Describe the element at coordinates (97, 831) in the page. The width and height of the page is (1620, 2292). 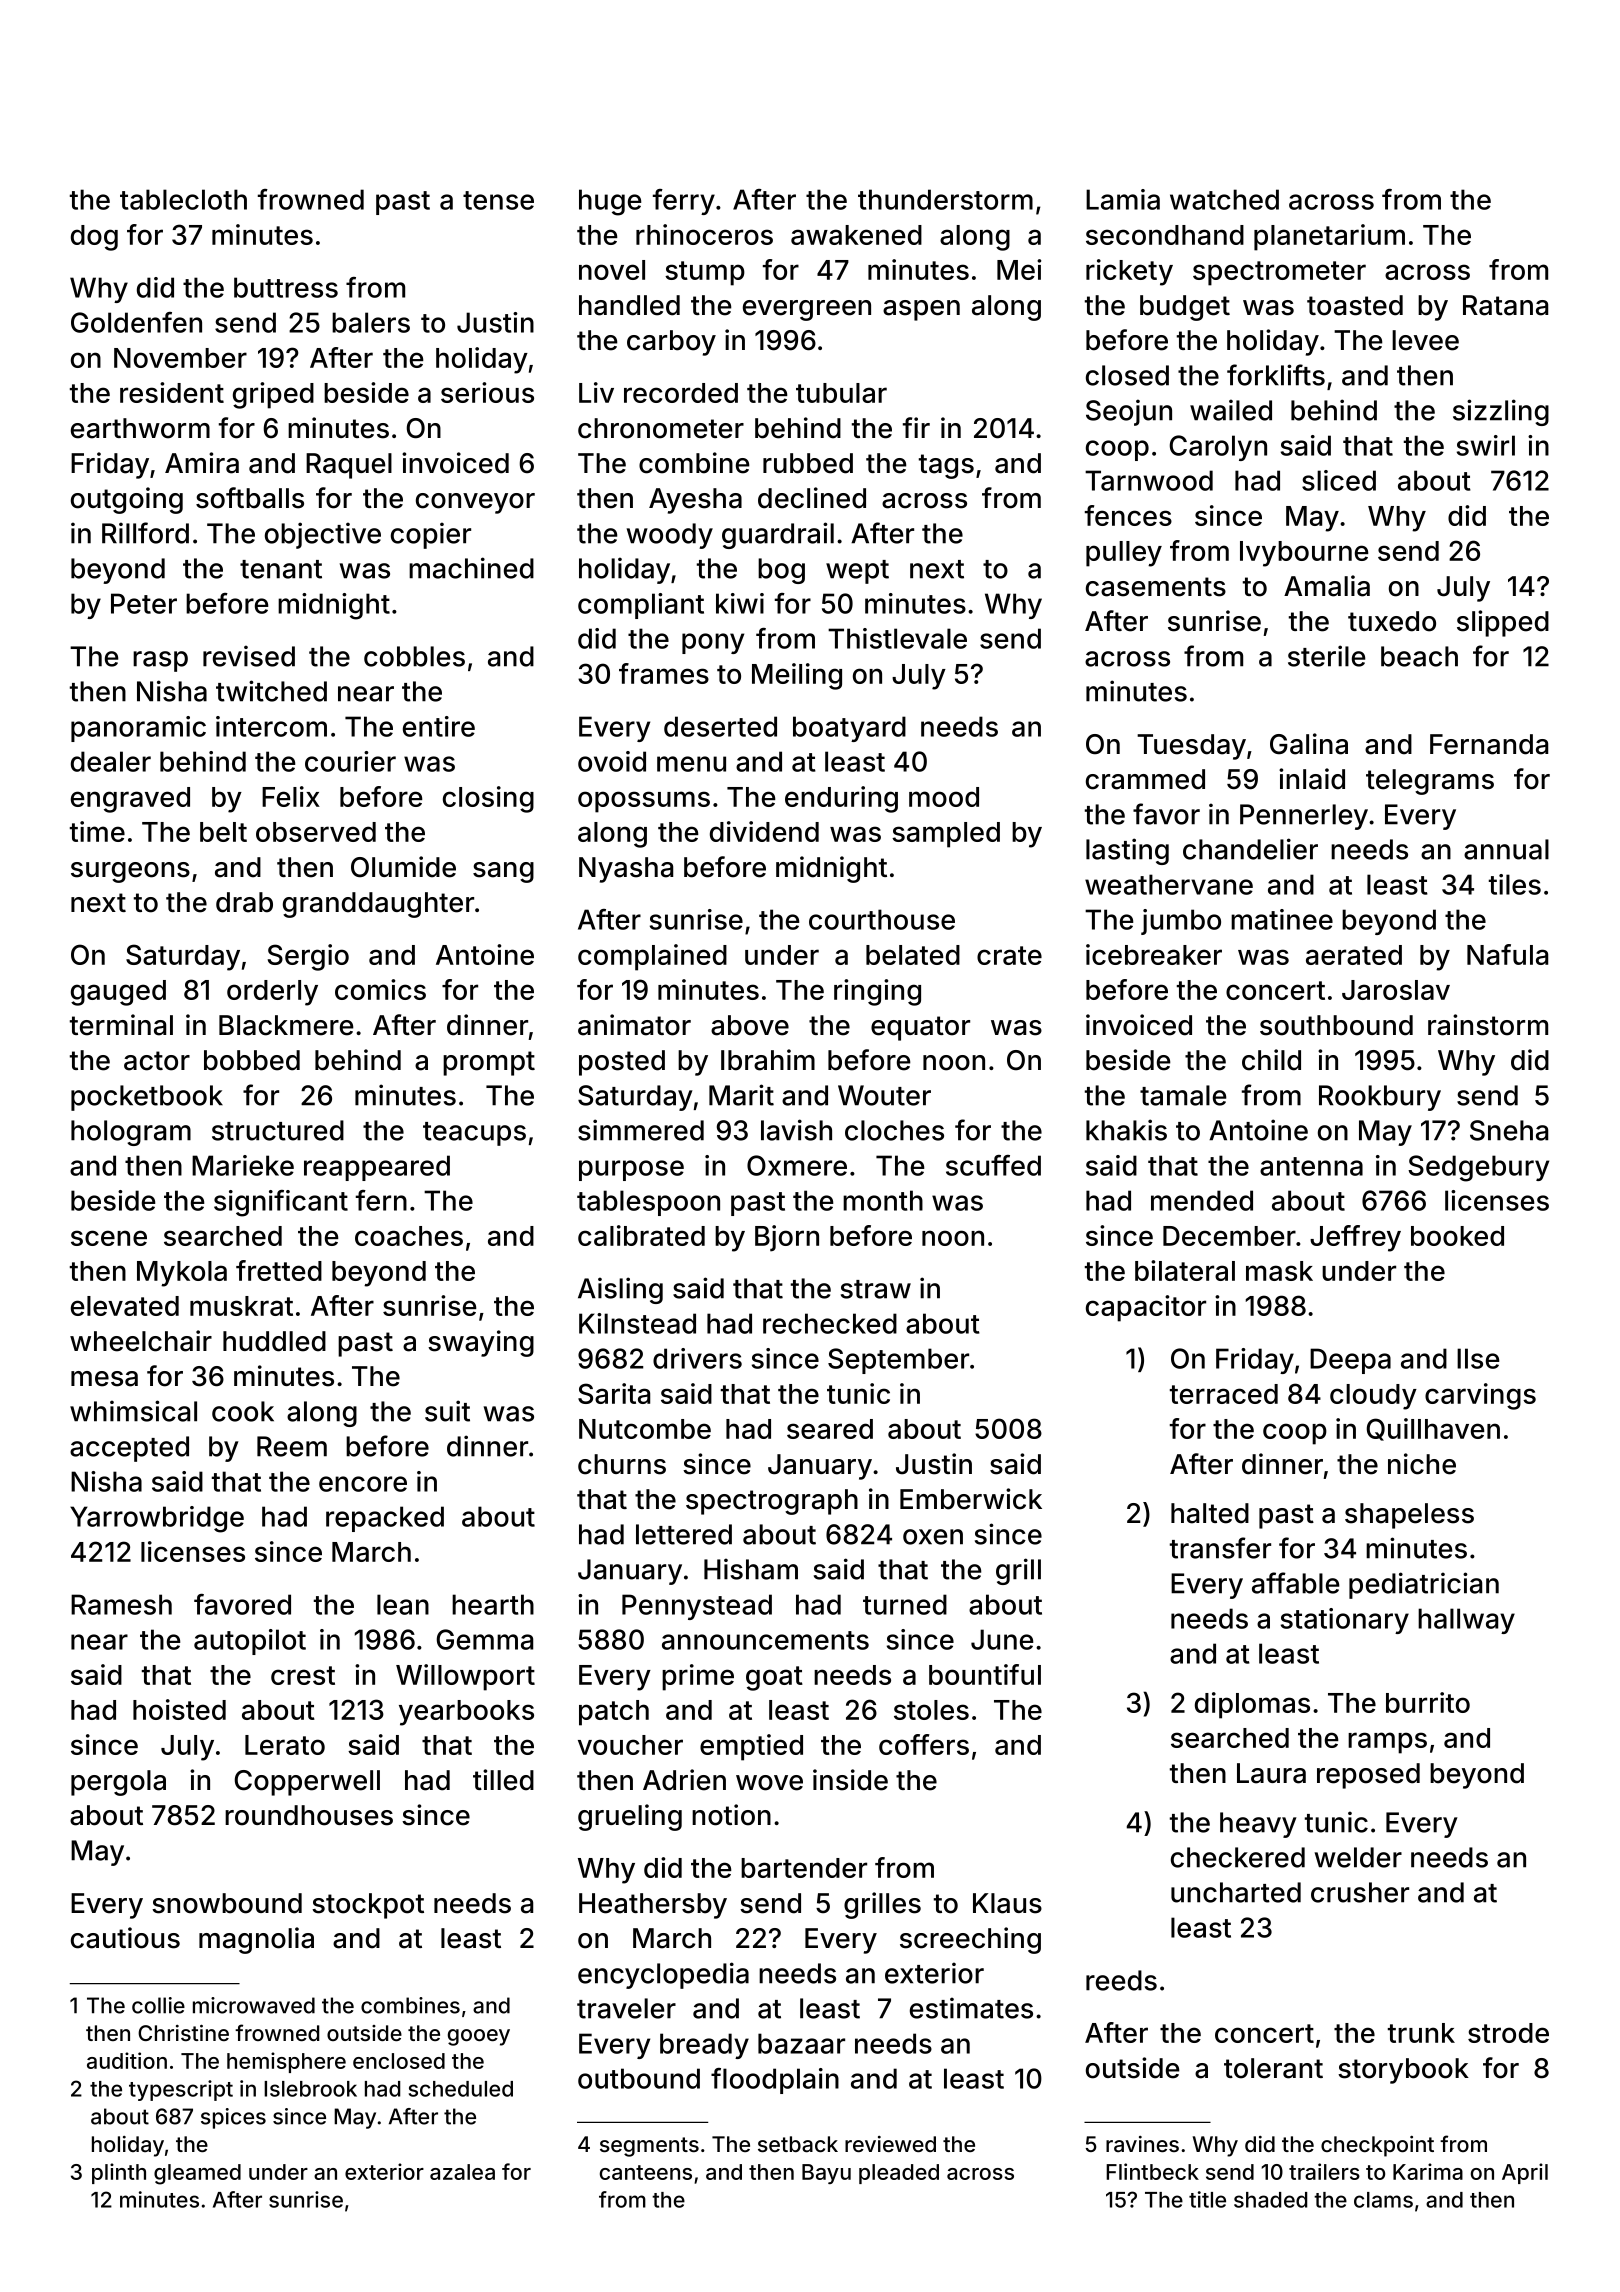
I see `time` at that location.
